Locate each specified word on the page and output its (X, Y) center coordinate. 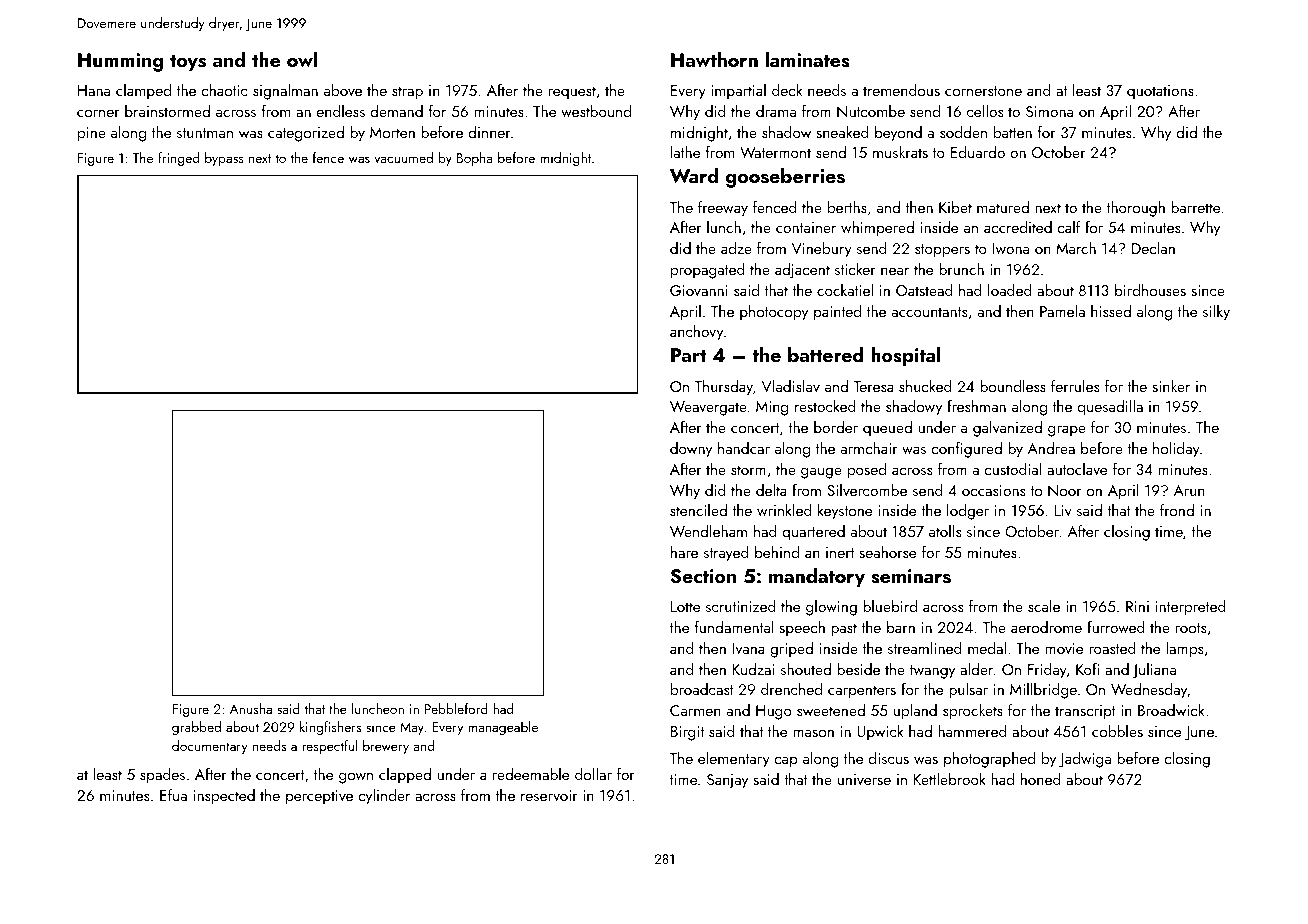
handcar (744, 448)
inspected (224, 797)
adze (736, 248)
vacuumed (403, 157)
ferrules (1075, 386)
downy (691, 450)
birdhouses (1150, 290)
